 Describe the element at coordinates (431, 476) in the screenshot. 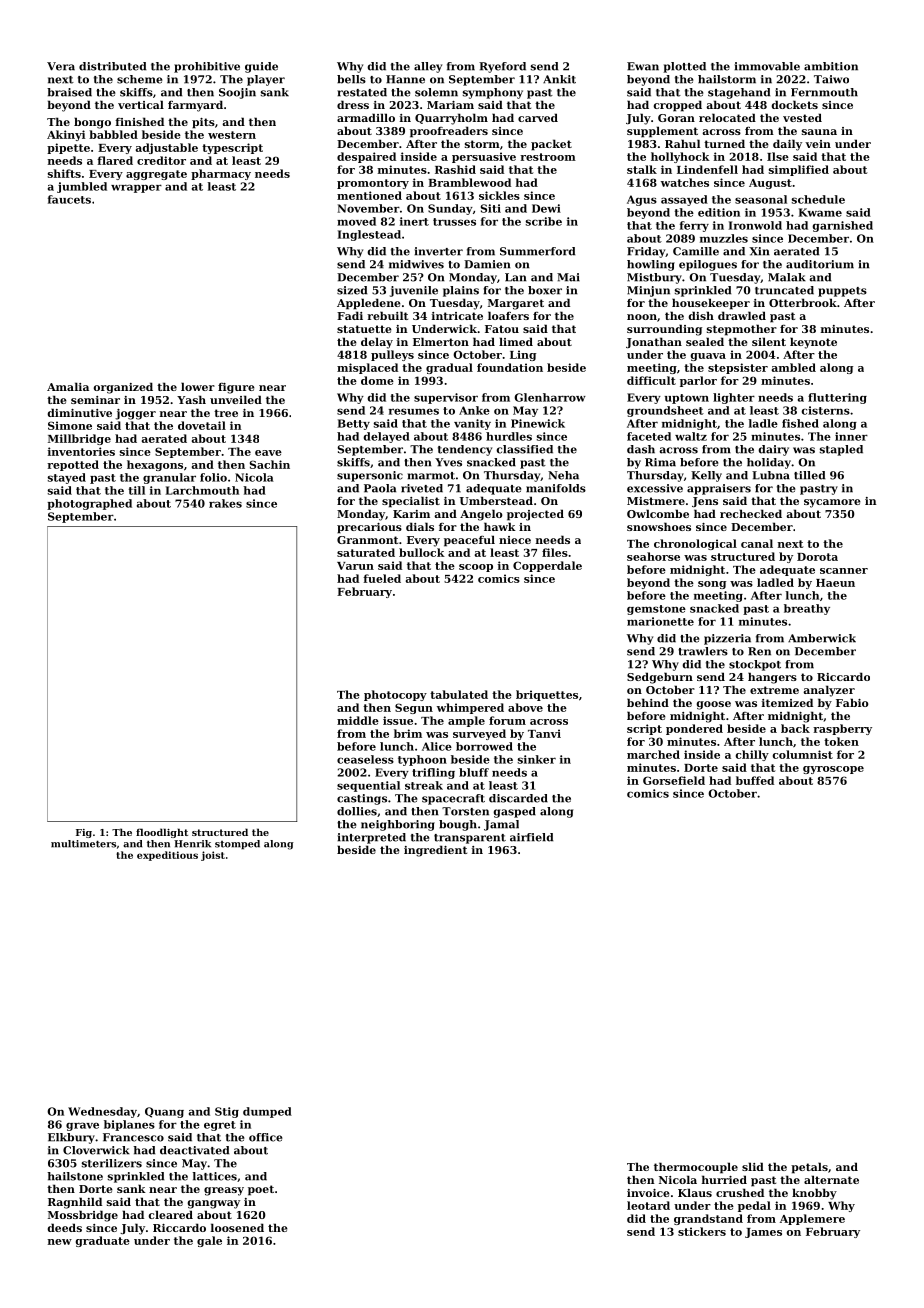

I see `marmot` at that location.
